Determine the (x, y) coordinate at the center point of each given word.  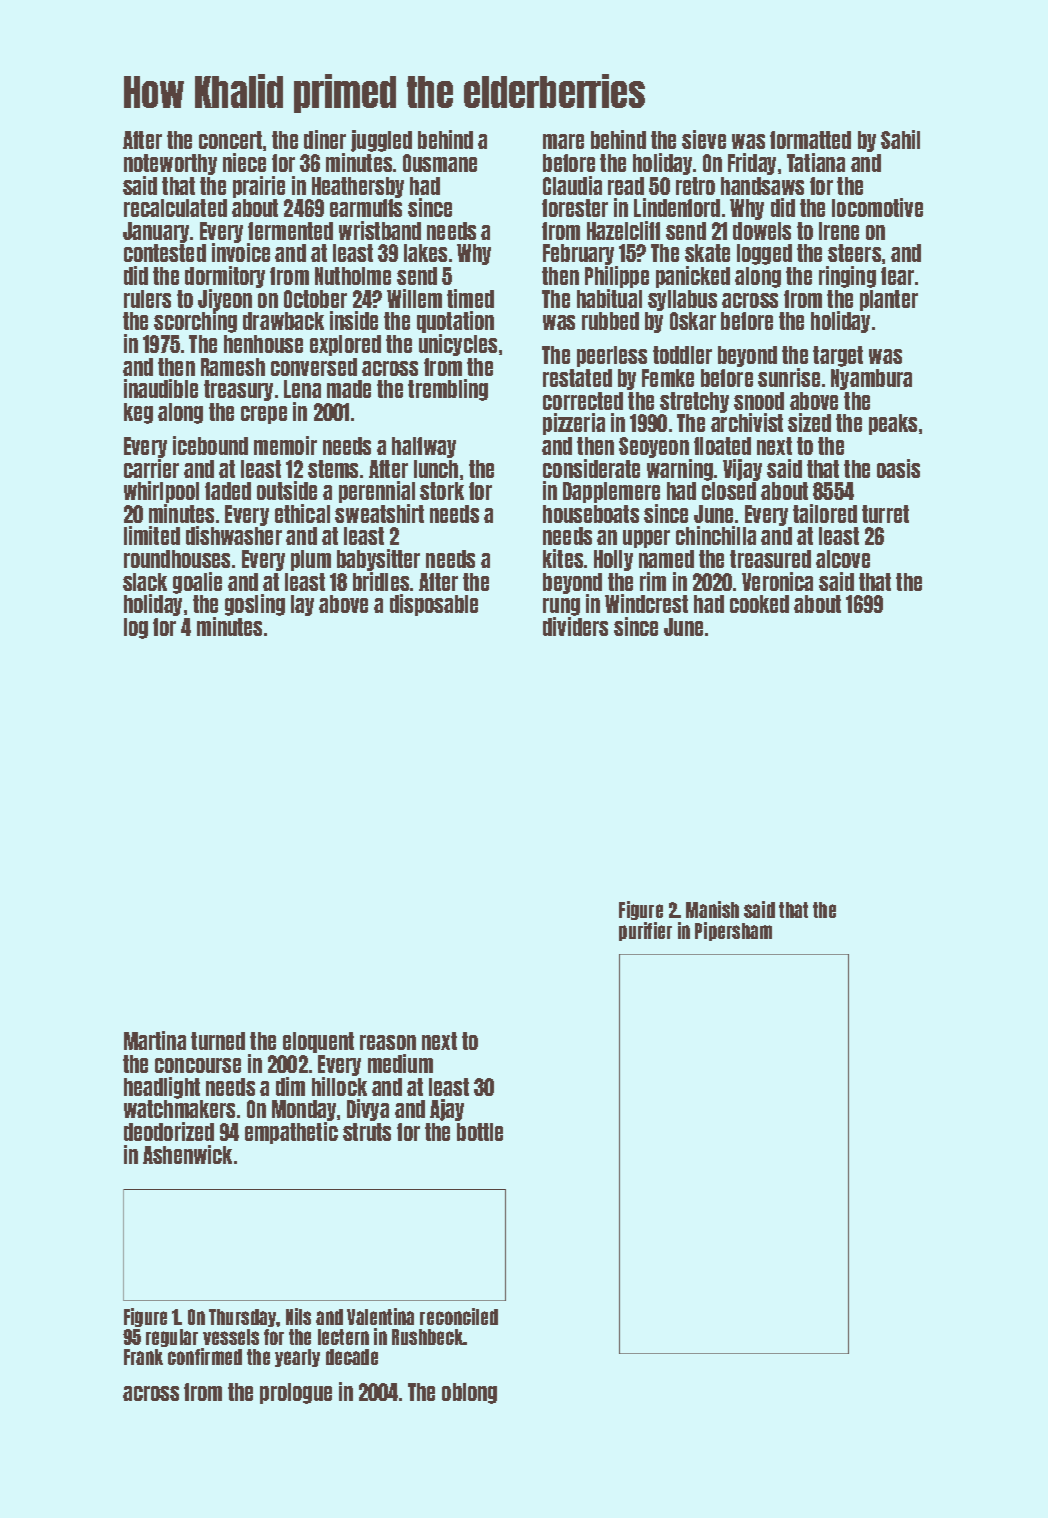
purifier (645, 931)
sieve (704, 139)
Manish (712, 909)
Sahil (900, 139)
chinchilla (716, 535)
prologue (296, 1393)
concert (230, 140)
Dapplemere (611, 492)
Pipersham (733, 931)
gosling (255, 605)
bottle (480, 1132)
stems (333, 469)
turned (218, 1041)
